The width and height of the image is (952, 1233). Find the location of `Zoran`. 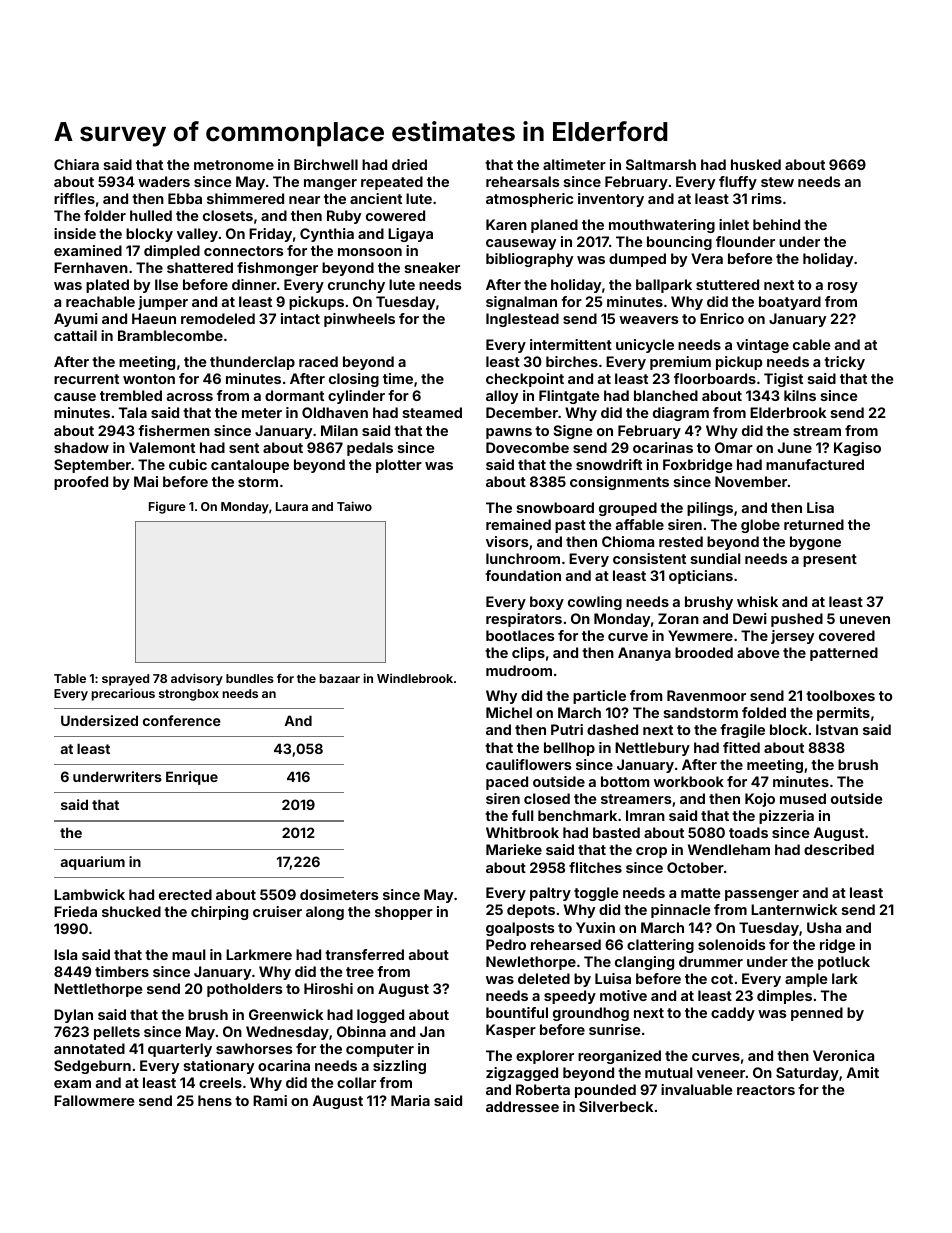

Zoran is located at coordinates (678, 618).
